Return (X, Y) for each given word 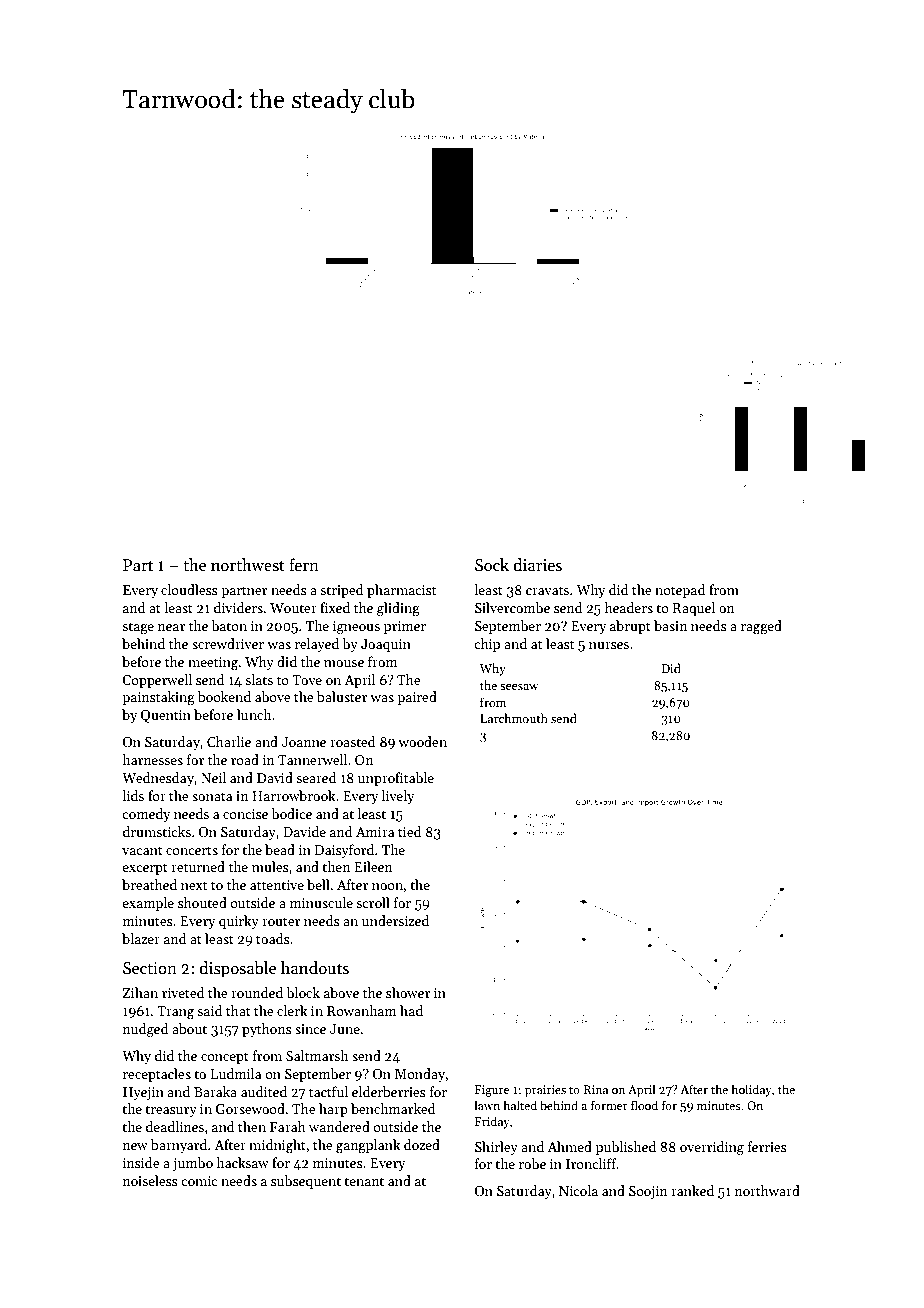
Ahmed (569, 1146)
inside (141, 1162)
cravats (547, 590)
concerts (192, 850)
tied (410, 831)
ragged (761, 627)
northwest (248, 565)
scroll (373, 902)
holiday (751, 1090)
